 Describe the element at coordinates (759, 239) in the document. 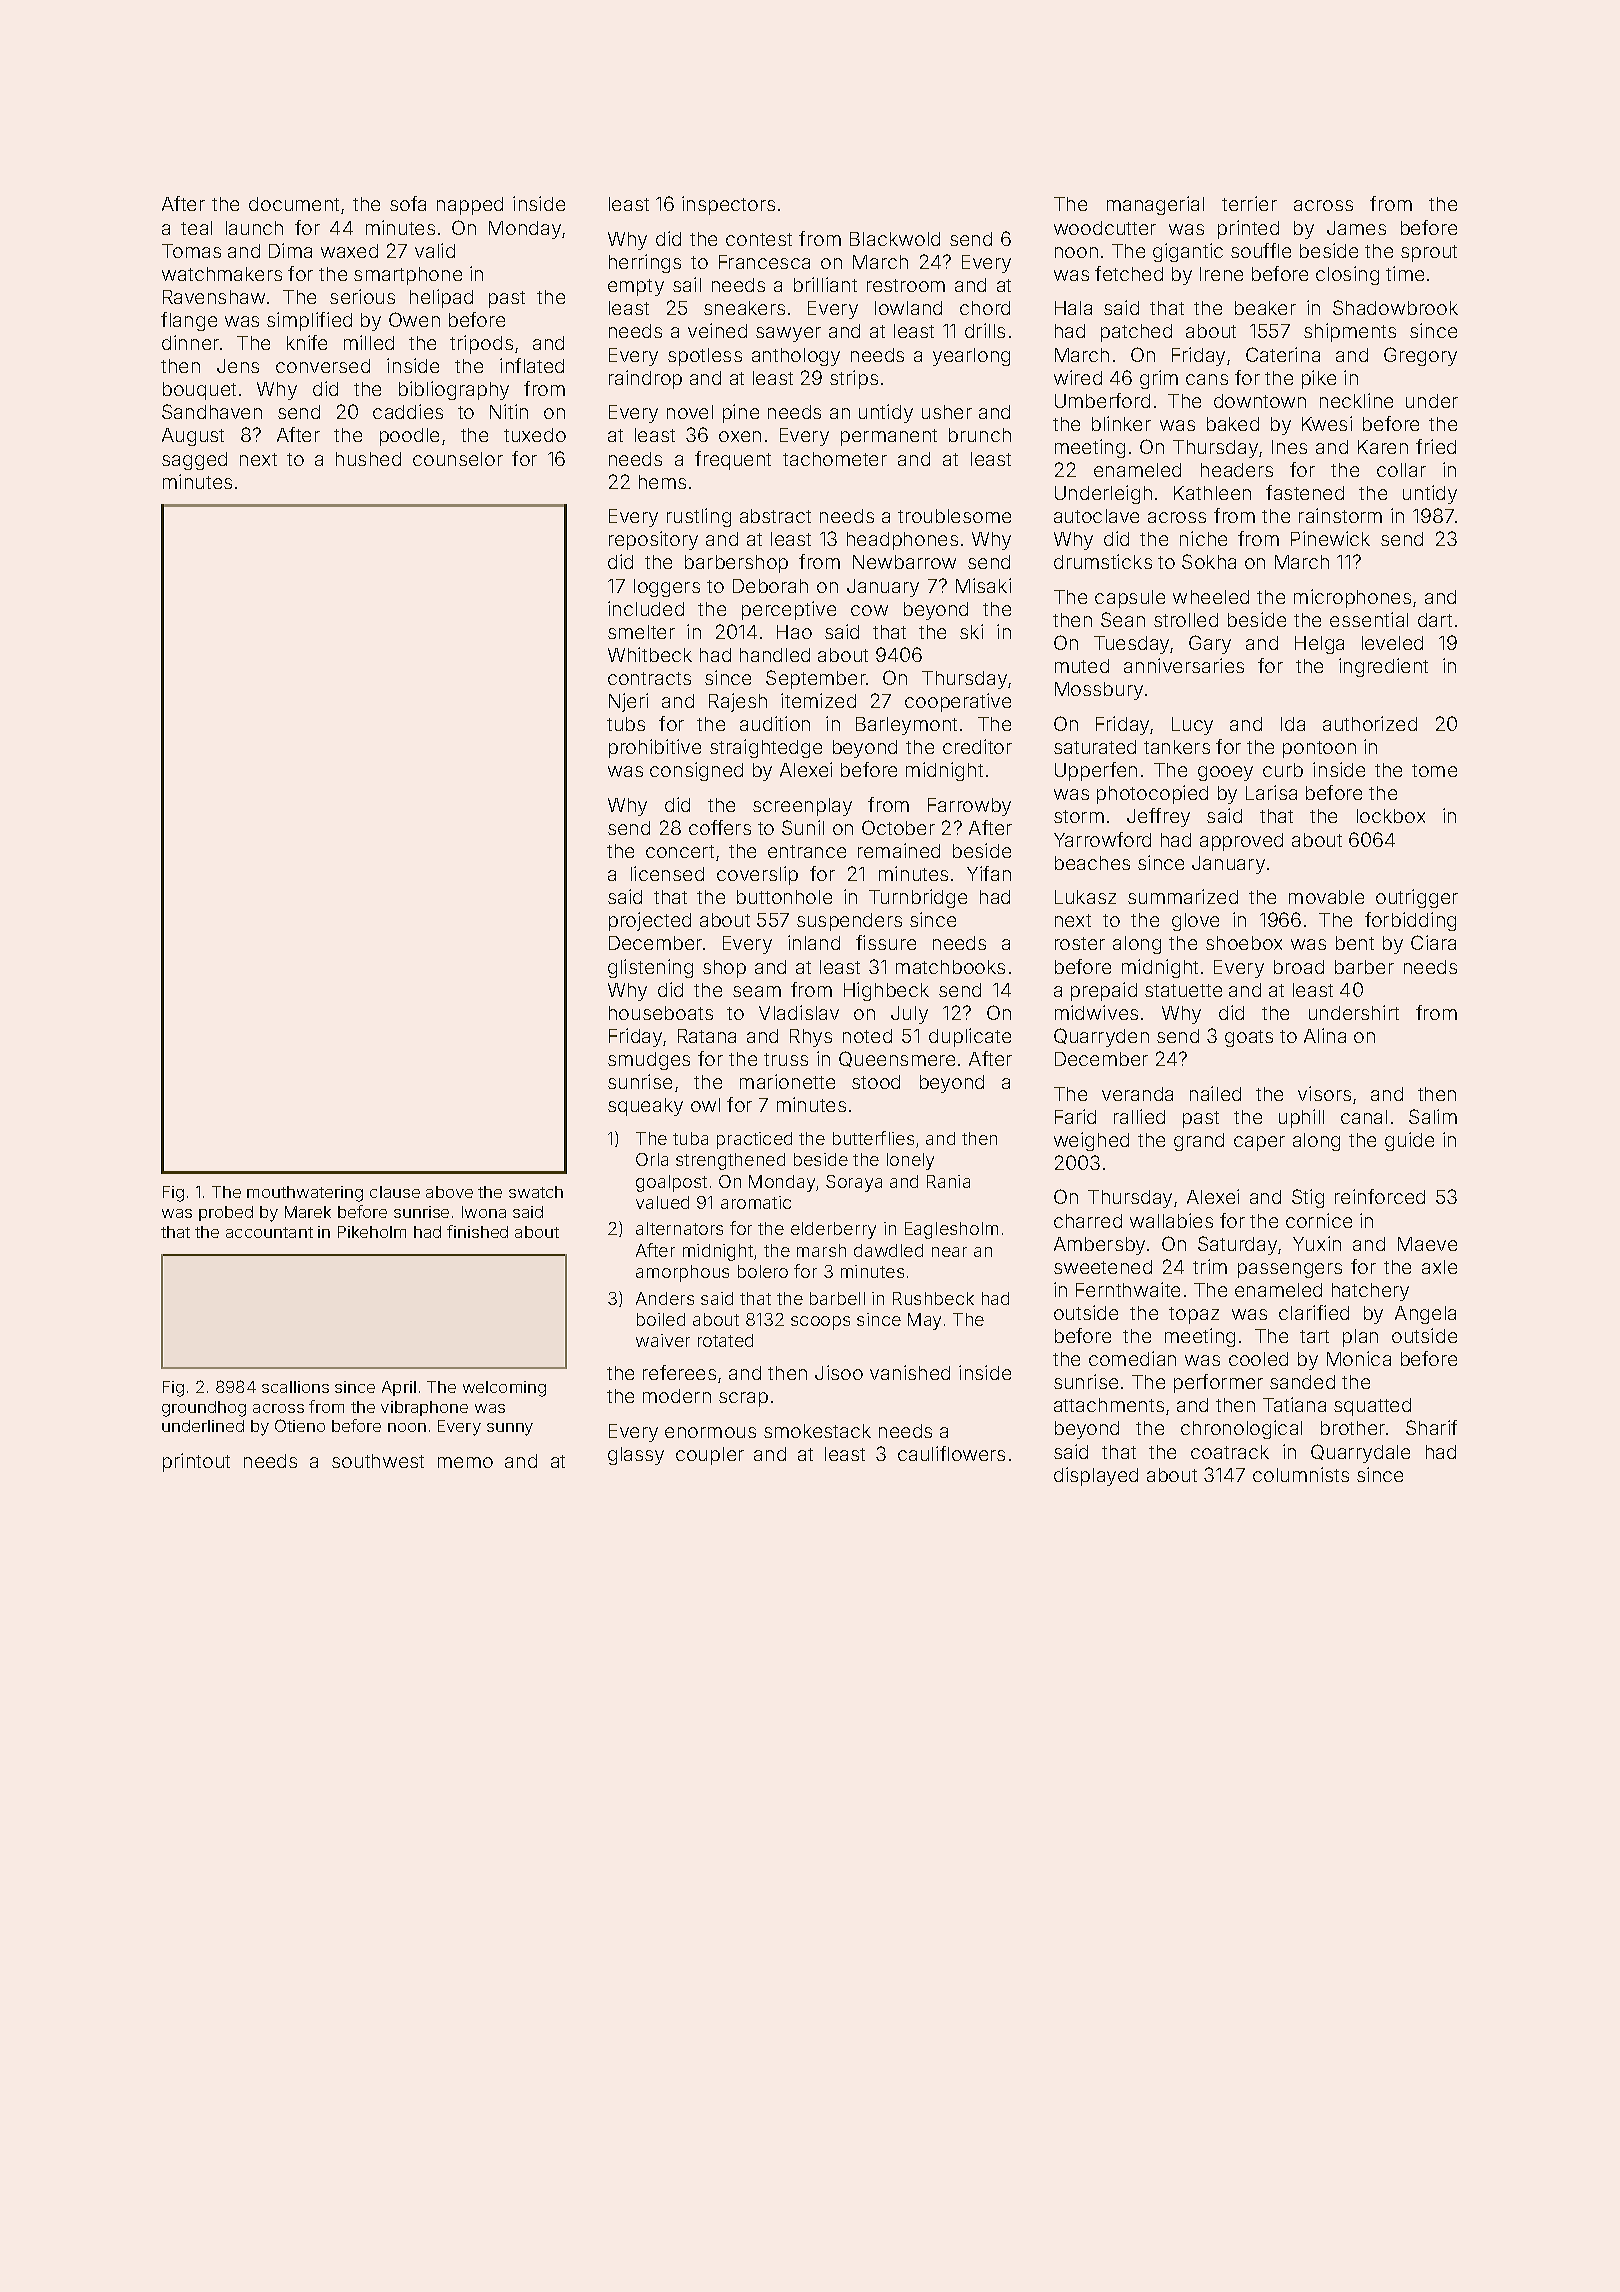

I see `contest` at that location.
